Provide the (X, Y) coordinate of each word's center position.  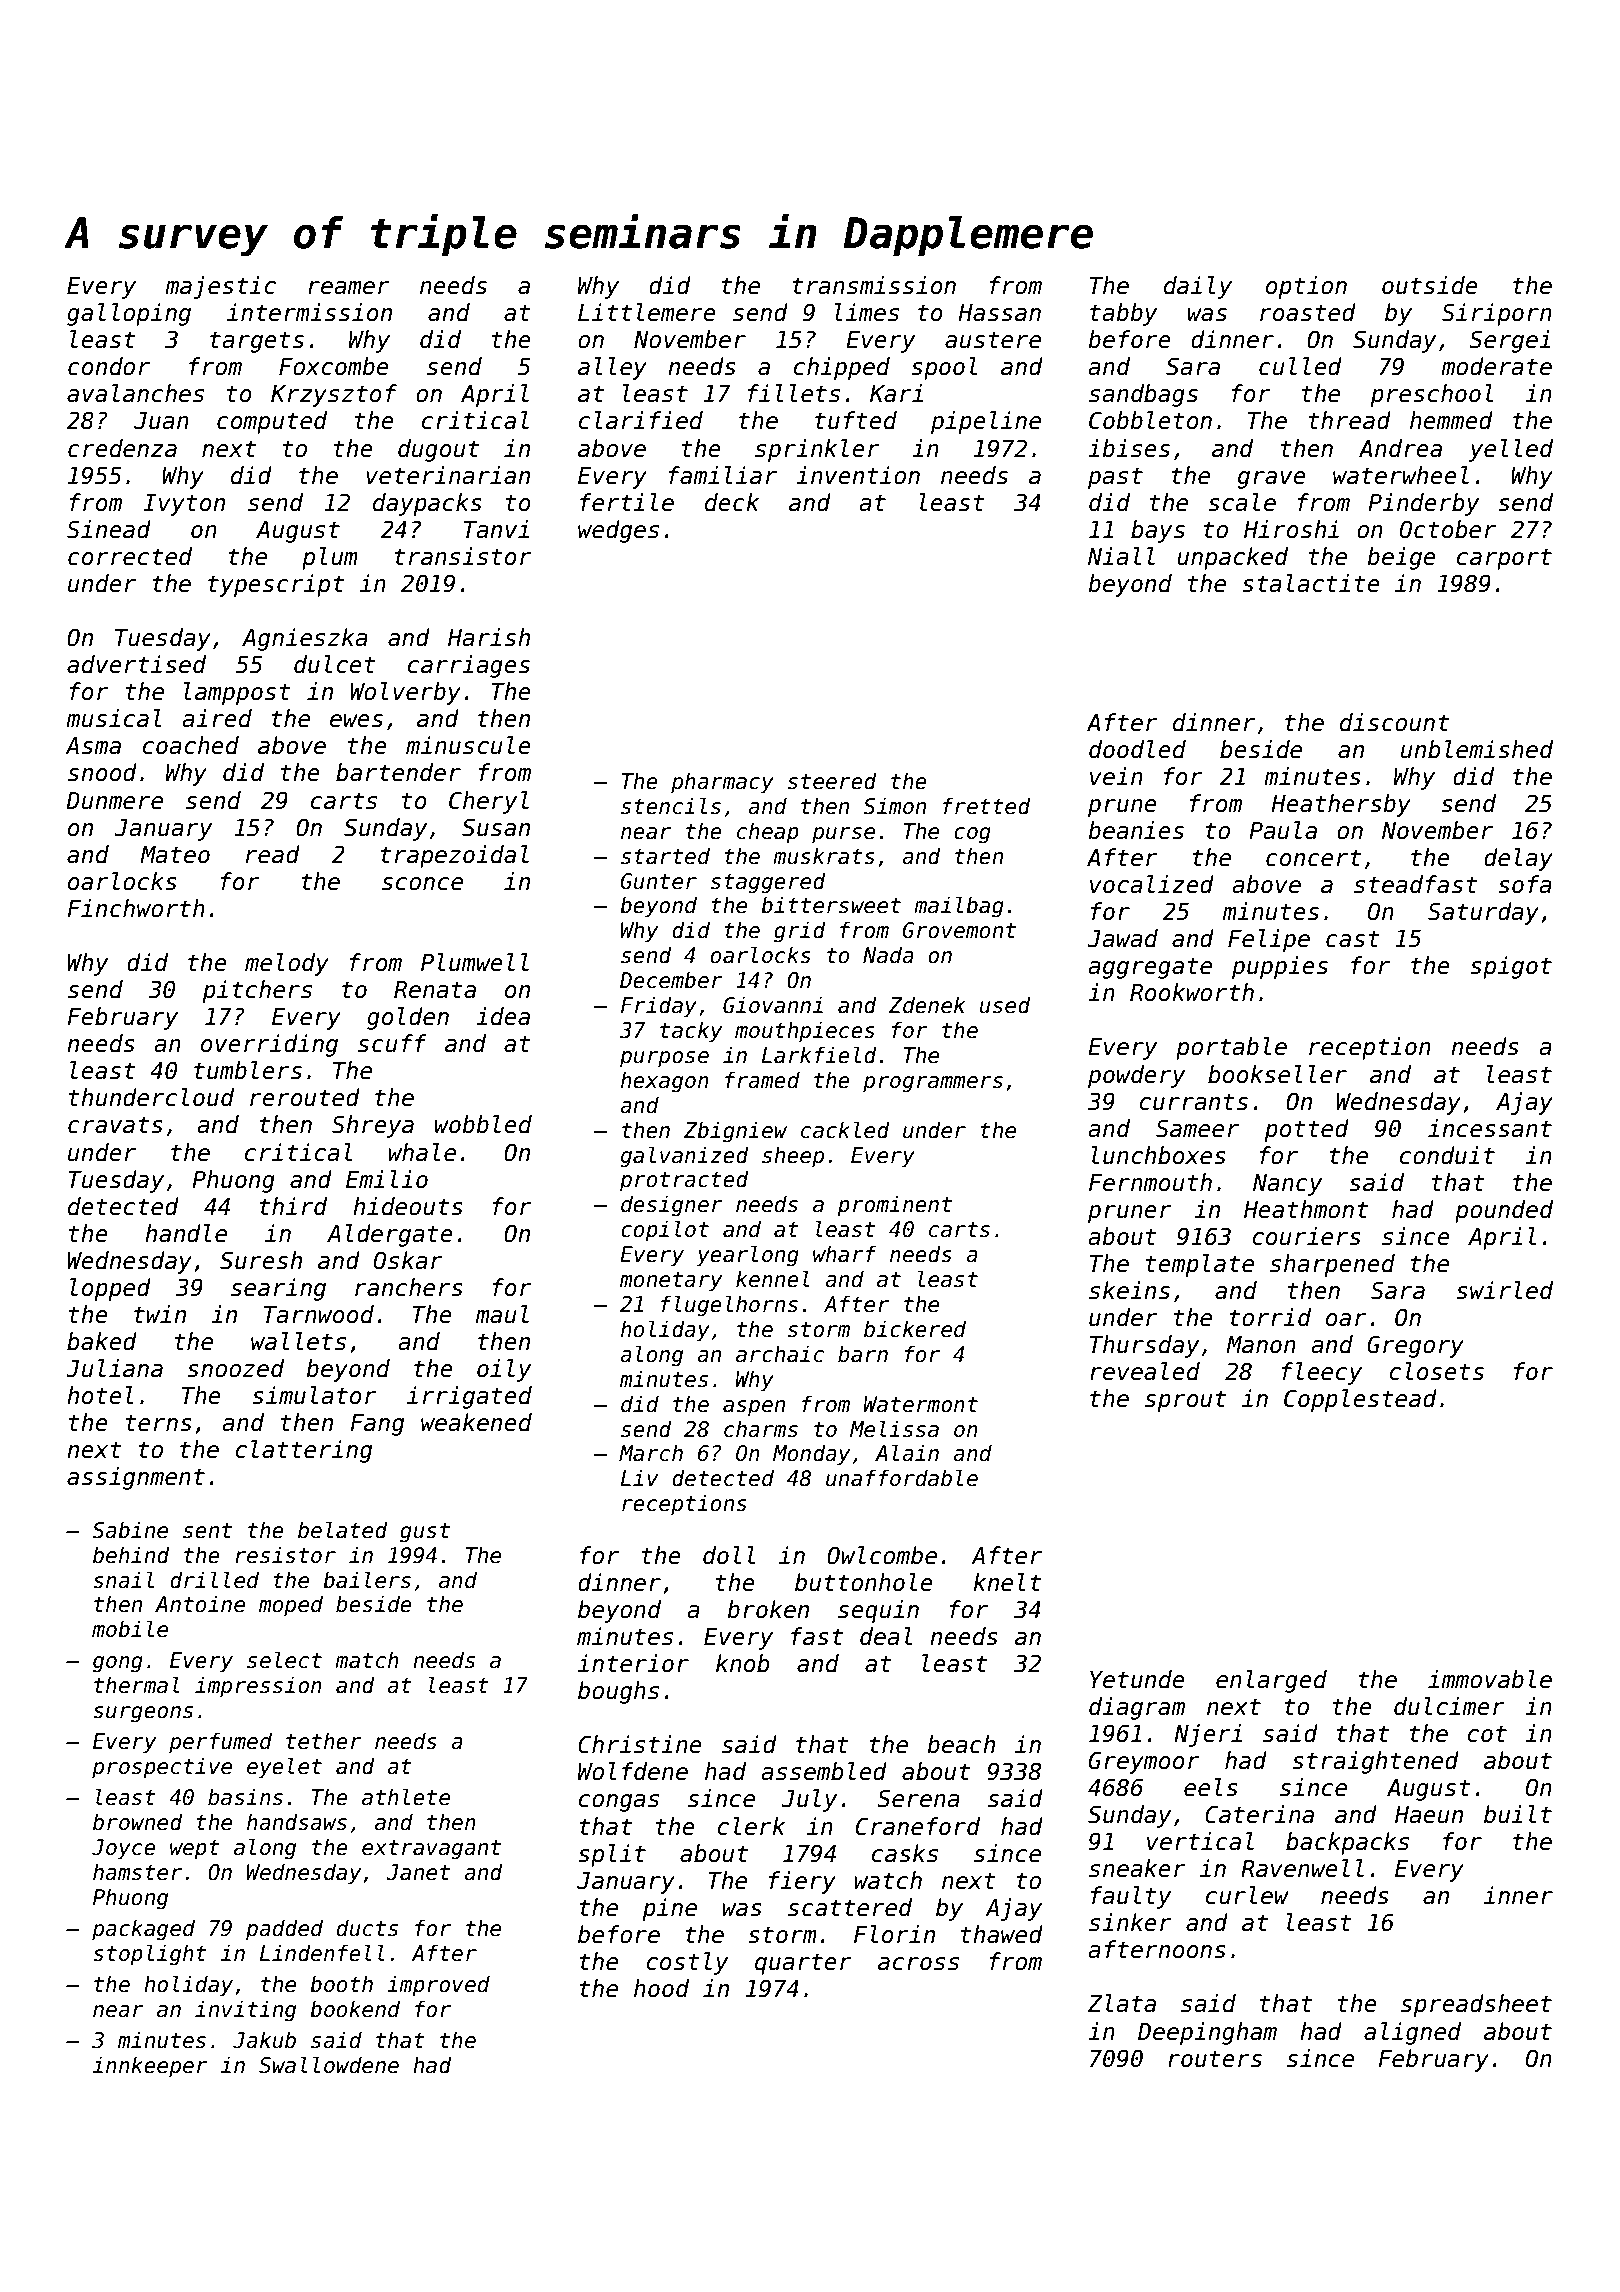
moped (291, 1606)
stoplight (149, 1955)
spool (944, 368)
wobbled (483, 1124)
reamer (349, 288)
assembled (824, 1771)
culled (1300, 366)
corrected (130, 556)
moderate (1496, 366)
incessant (1490, 1128)
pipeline (986, 422)
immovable (1490, 1679)
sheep (793, 1157)
